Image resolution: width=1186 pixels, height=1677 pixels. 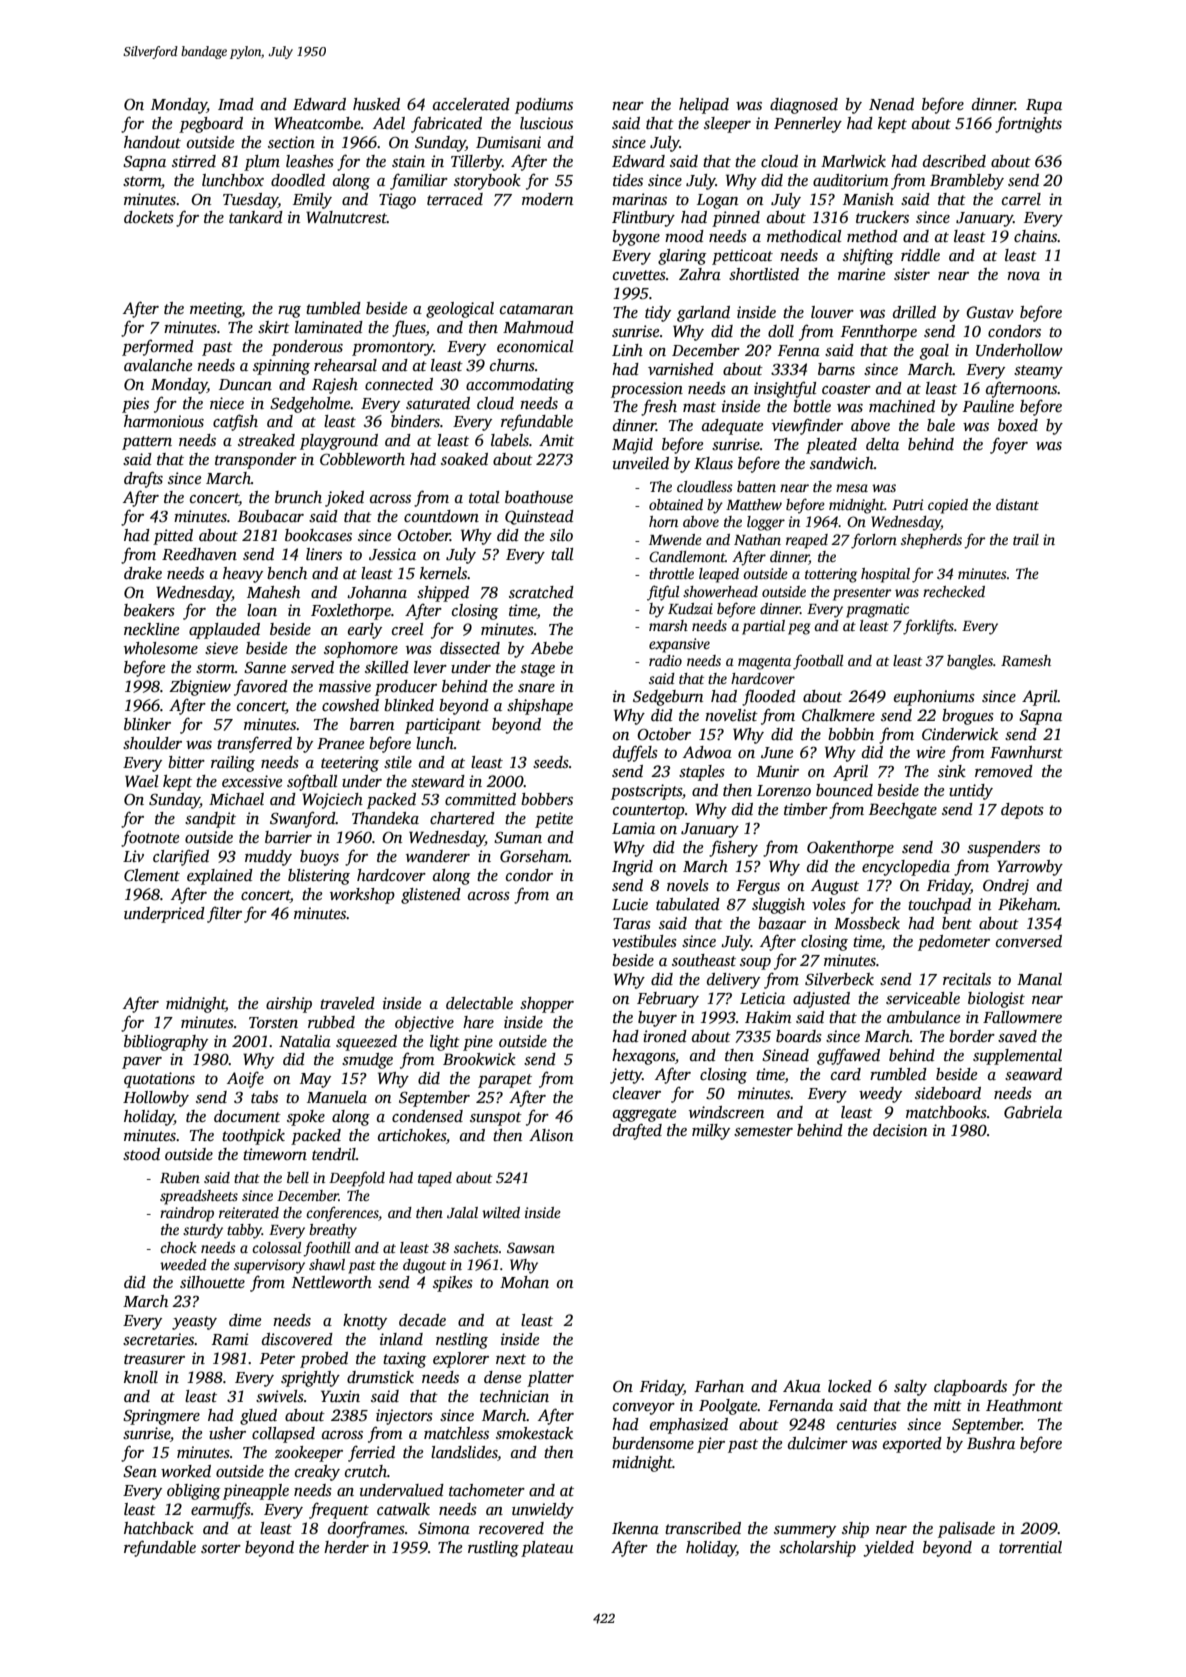 I want to click on handout, so click(x=152, y=142).
